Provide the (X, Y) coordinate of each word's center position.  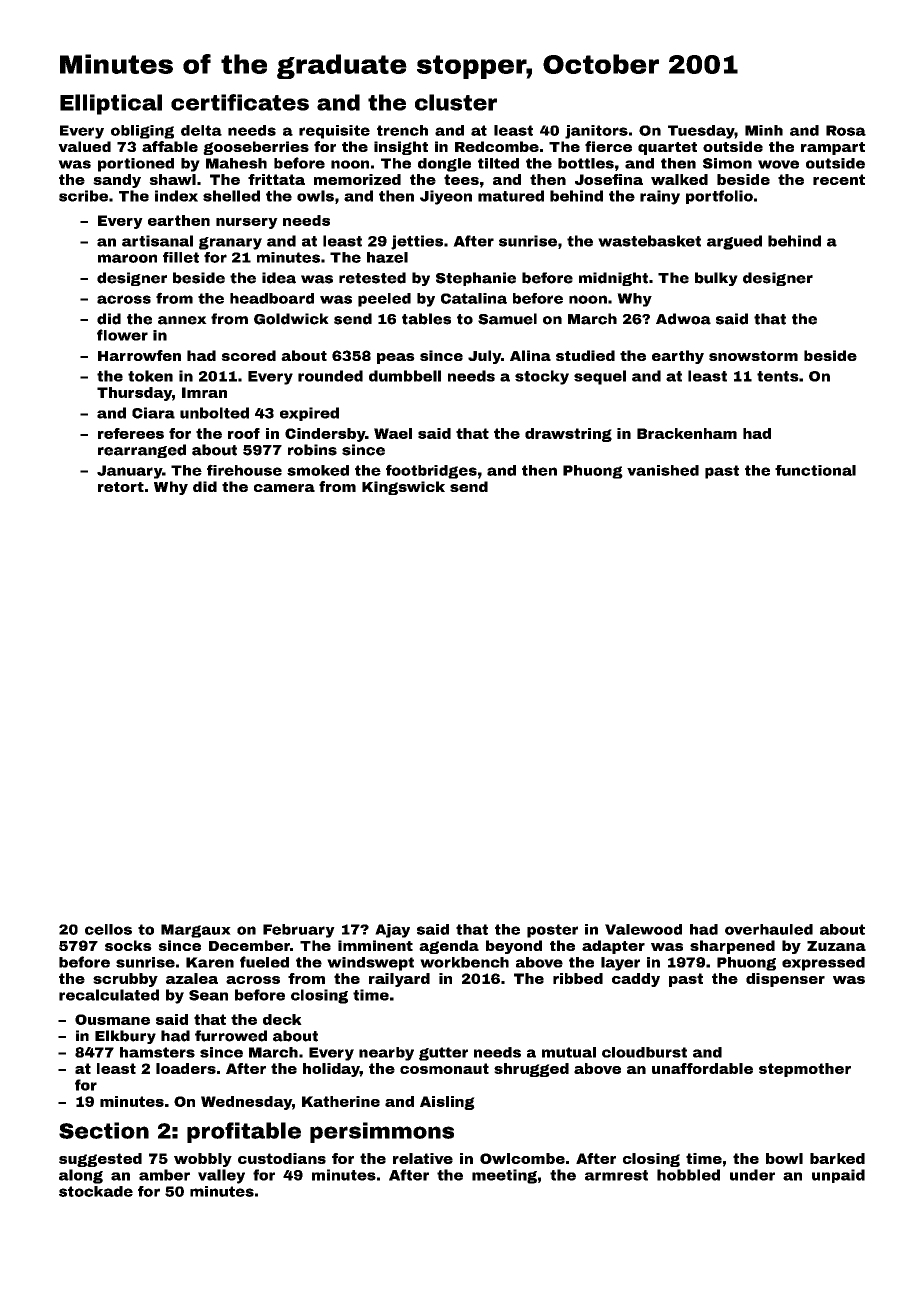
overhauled (769, 929)
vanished (663, 470)
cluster (456, 102)
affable (170, 146)
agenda (449, 947)
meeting (504, 1176)
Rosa (846, 130)
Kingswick (403, 488)
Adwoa (683, 319)
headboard (272, 298)
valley (221, 1176)
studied (585, 355)
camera (284, 488)
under (752, 1175)
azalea (192, 978)
